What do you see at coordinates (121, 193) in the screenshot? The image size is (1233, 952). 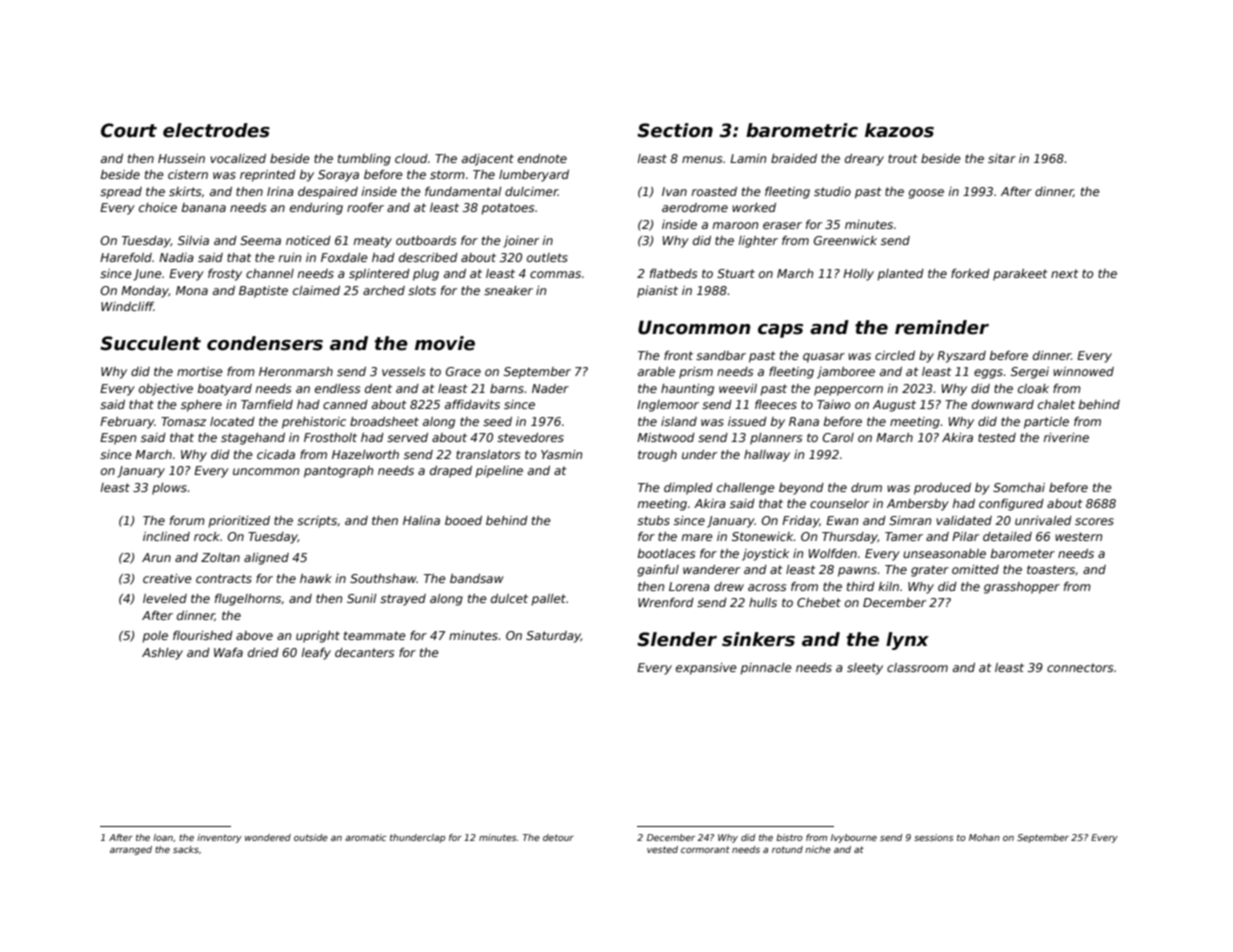 I see `spread` at bounding box center [121, 193].
